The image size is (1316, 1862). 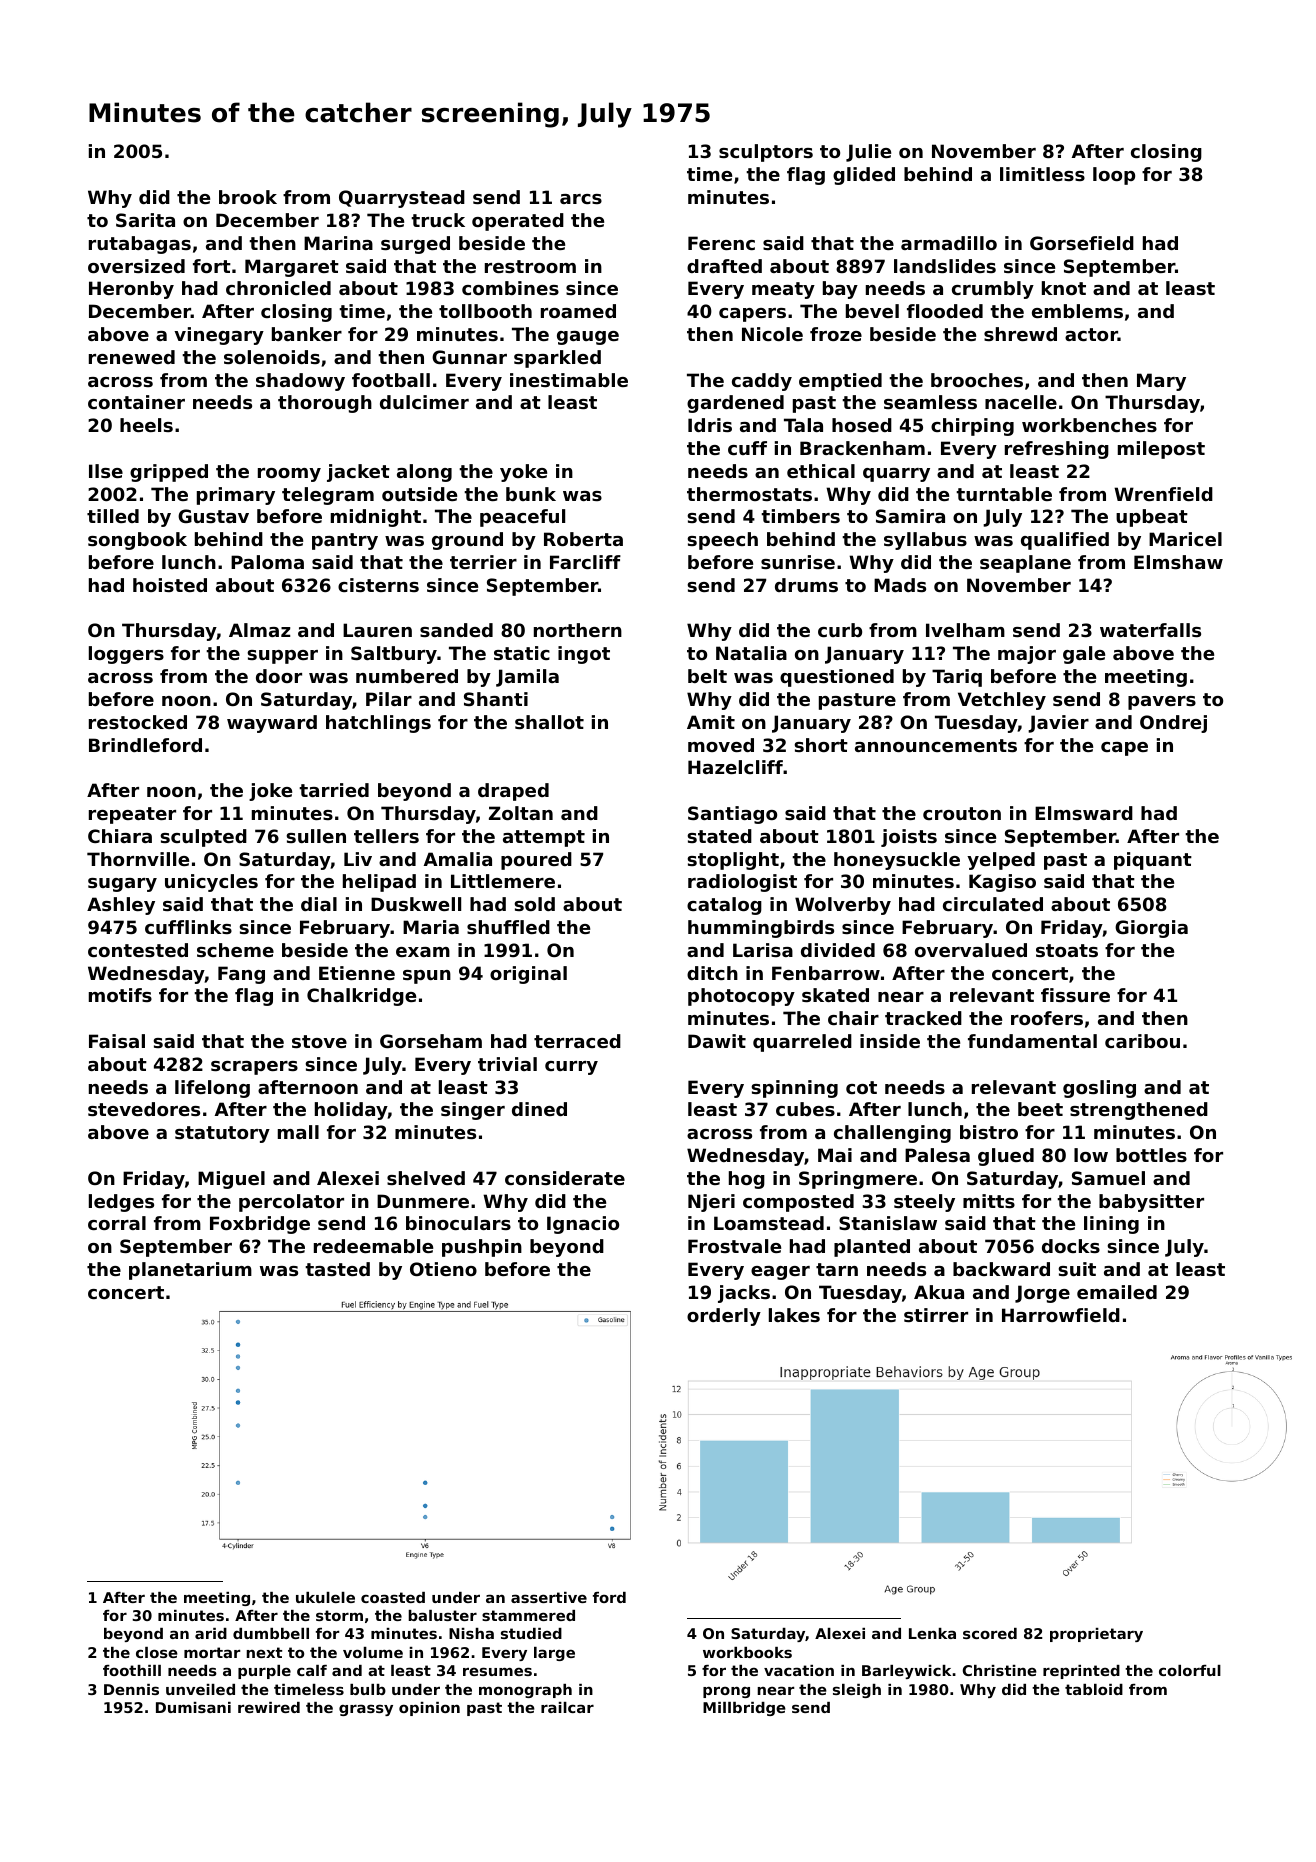 I want to click on heels, so click(x=146, y=425).
